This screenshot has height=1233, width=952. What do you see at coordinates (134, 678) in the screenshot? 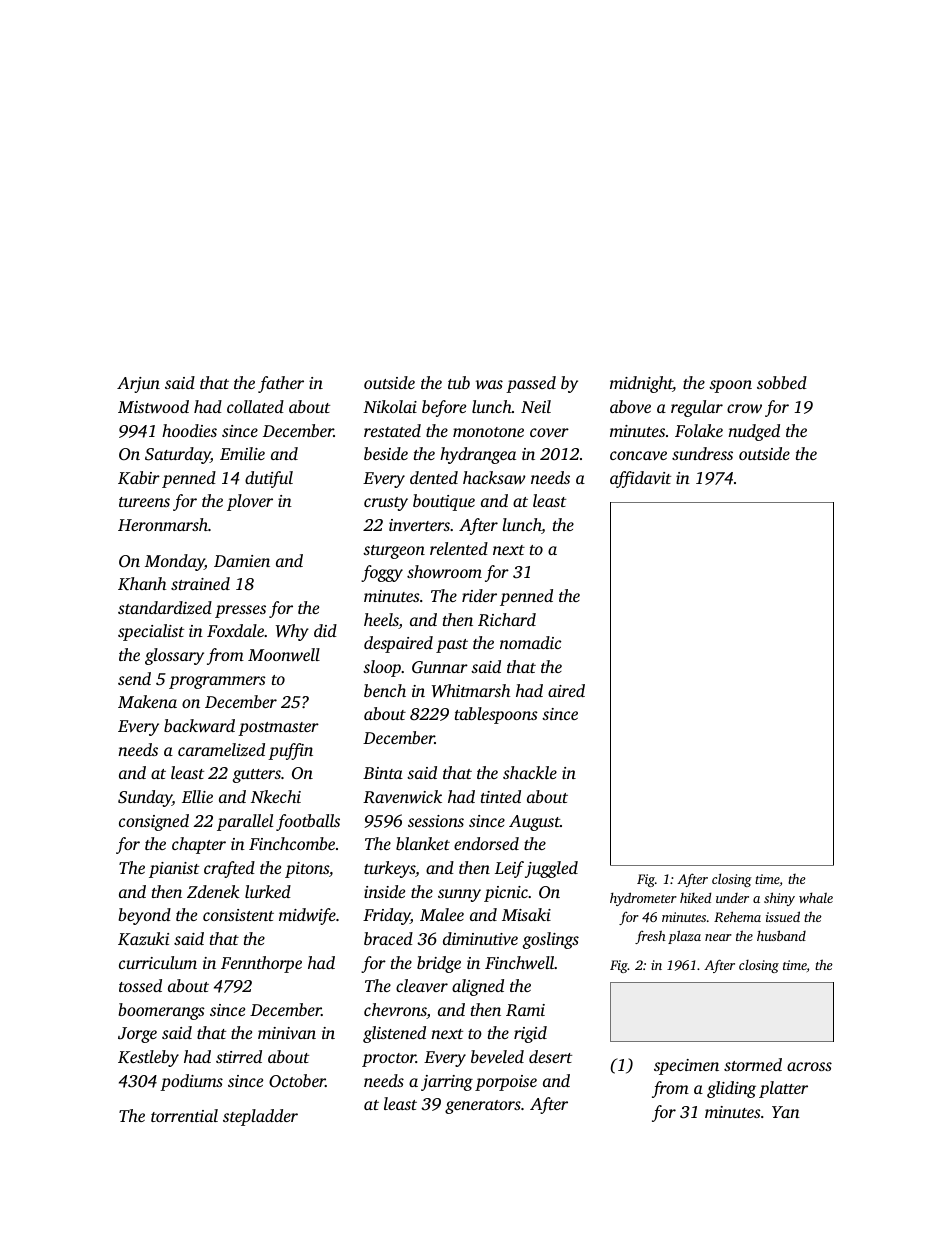
I see `send` at bounding box center [134, 678].
